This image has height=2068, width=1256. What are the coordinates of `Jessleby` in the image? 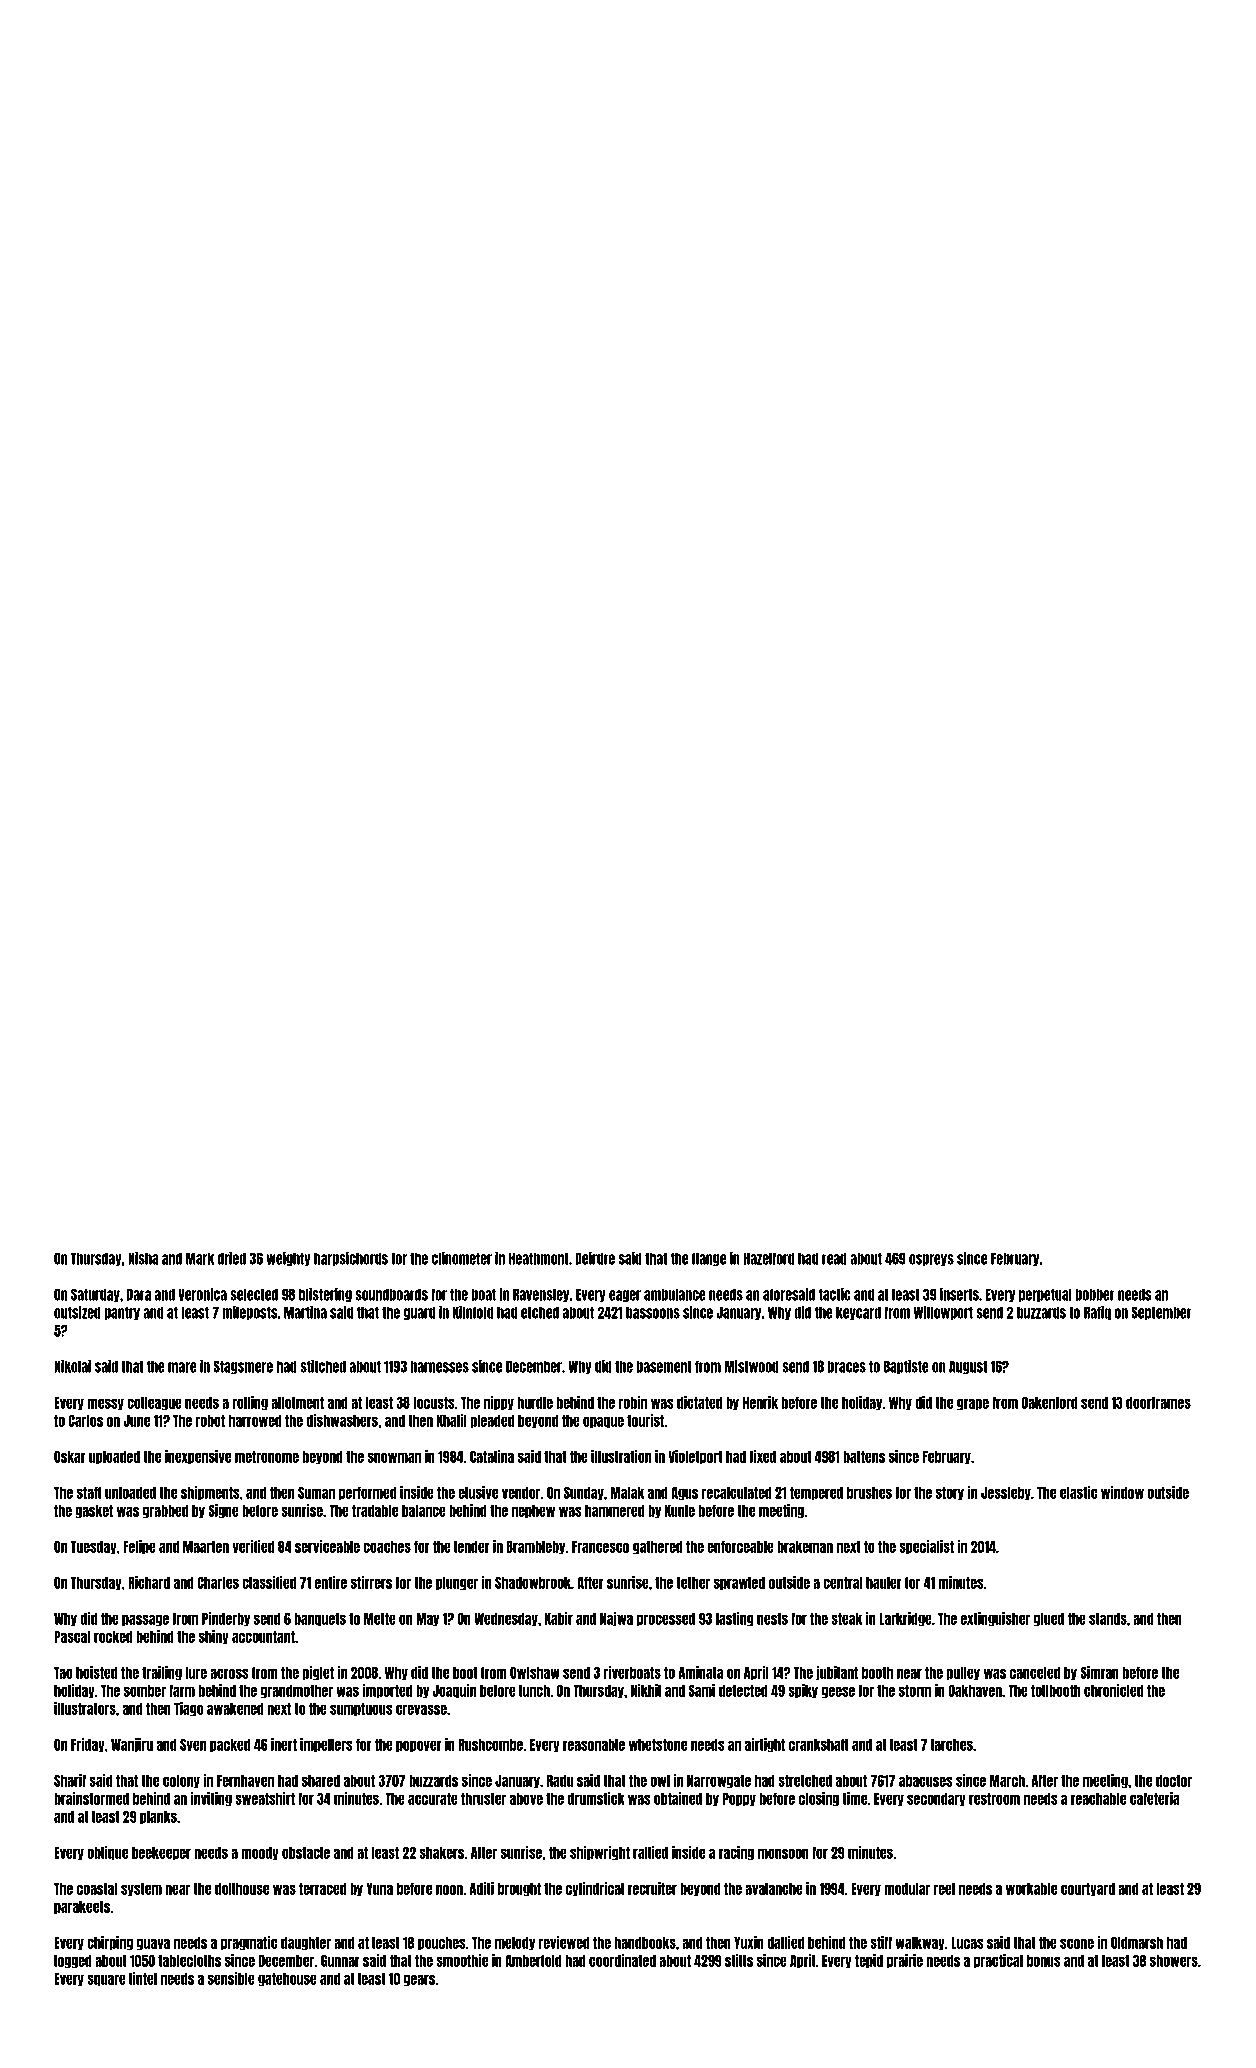 It's located at (1006, 1494).
